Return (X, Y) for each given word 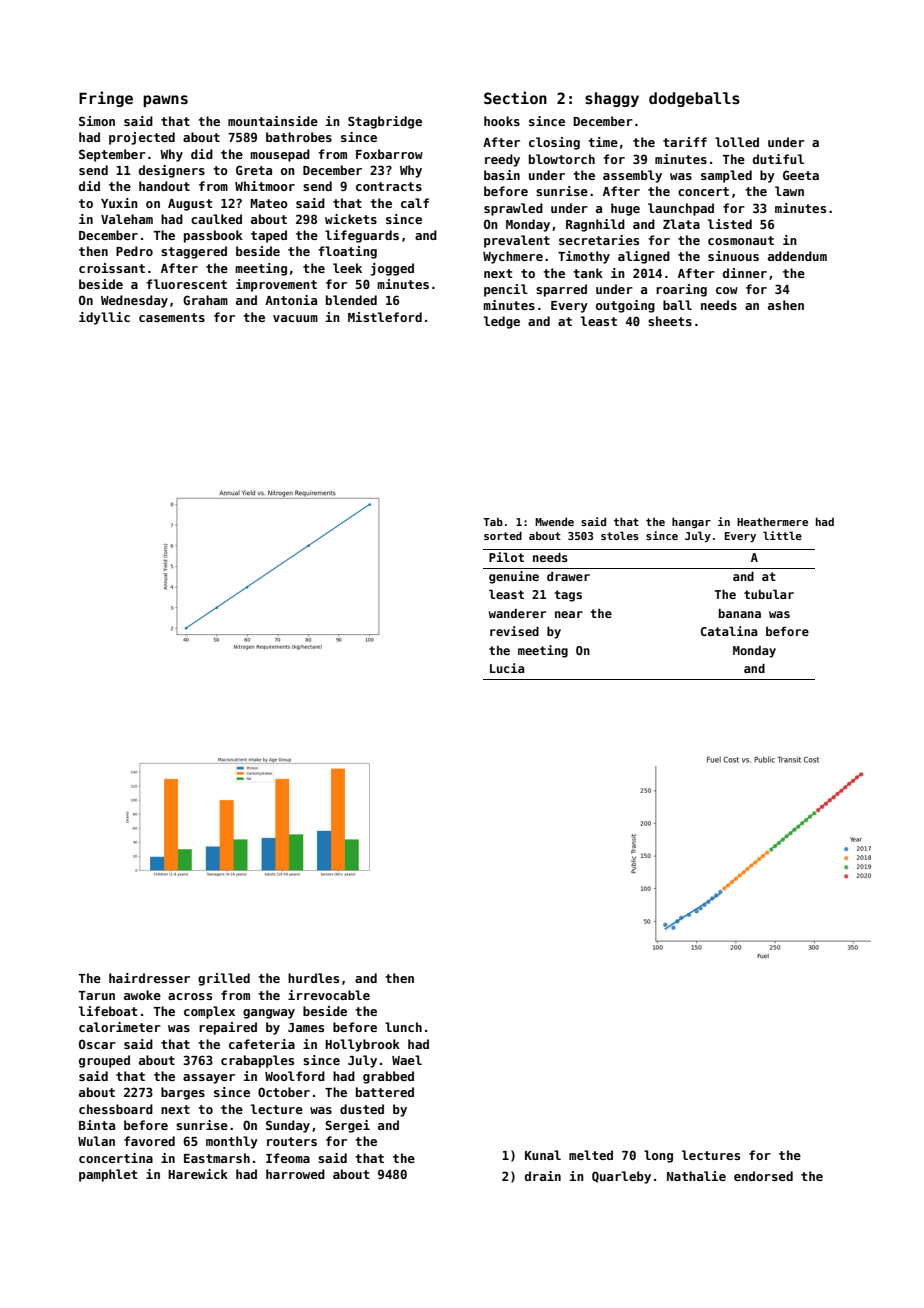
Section (515, 97)
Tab (493, 521)
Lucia (507, 668)
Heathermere (772, 521)
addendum (797, 256)
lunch (403, 1027)
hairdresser (149, 978)
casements (172, 317)
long (658, 1156)
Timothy (584, 257)
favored (149, 1141)
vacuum (295, 318)
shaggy (612, 99)
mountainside (273, 121)
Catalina (729, 631)
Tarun (97, 995)
